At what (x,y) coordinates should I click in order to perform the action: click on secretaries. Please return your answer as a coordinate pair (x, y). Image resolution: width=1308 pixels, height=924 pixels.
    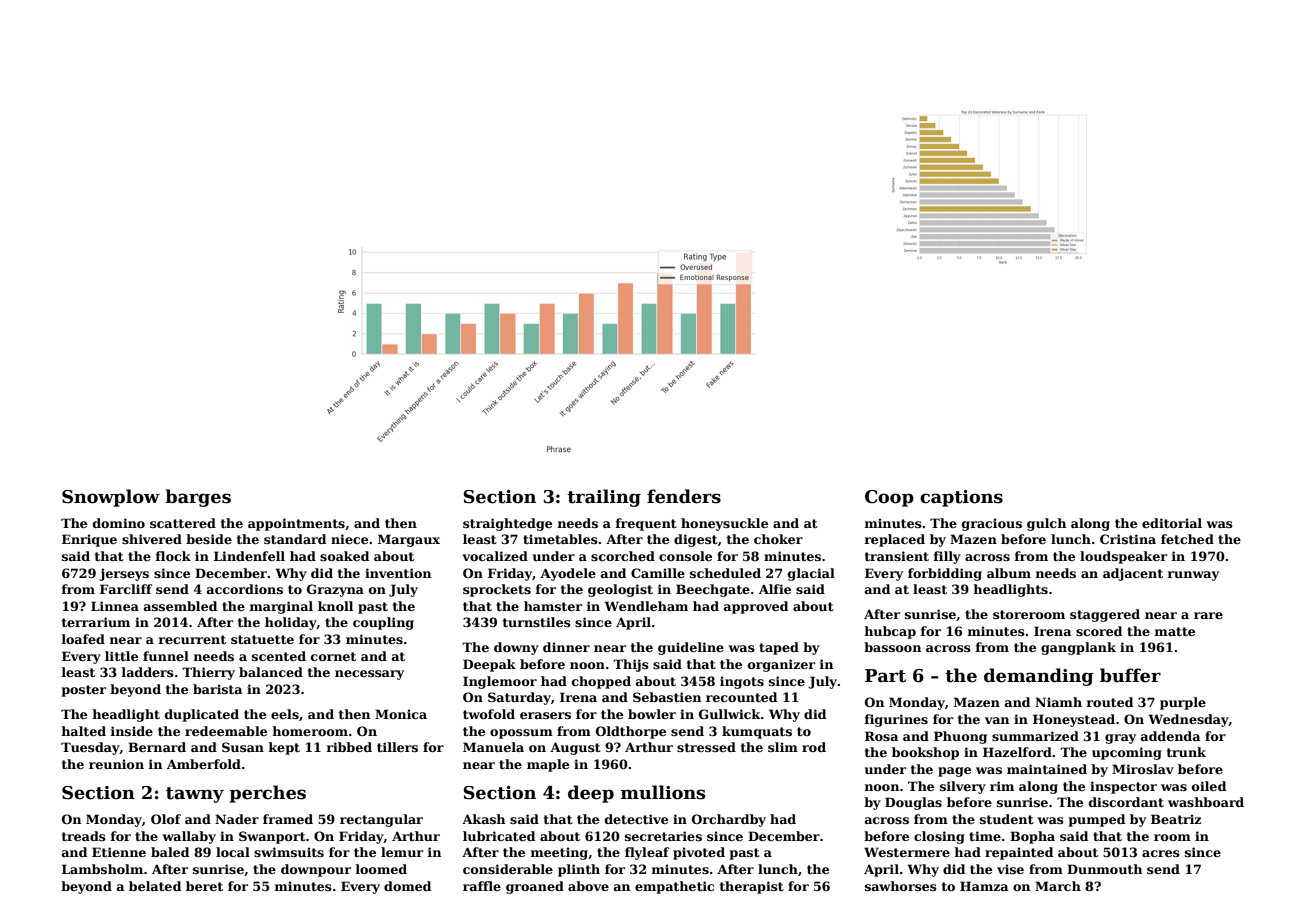
    Looking at the image, I should click on (663, 836).
